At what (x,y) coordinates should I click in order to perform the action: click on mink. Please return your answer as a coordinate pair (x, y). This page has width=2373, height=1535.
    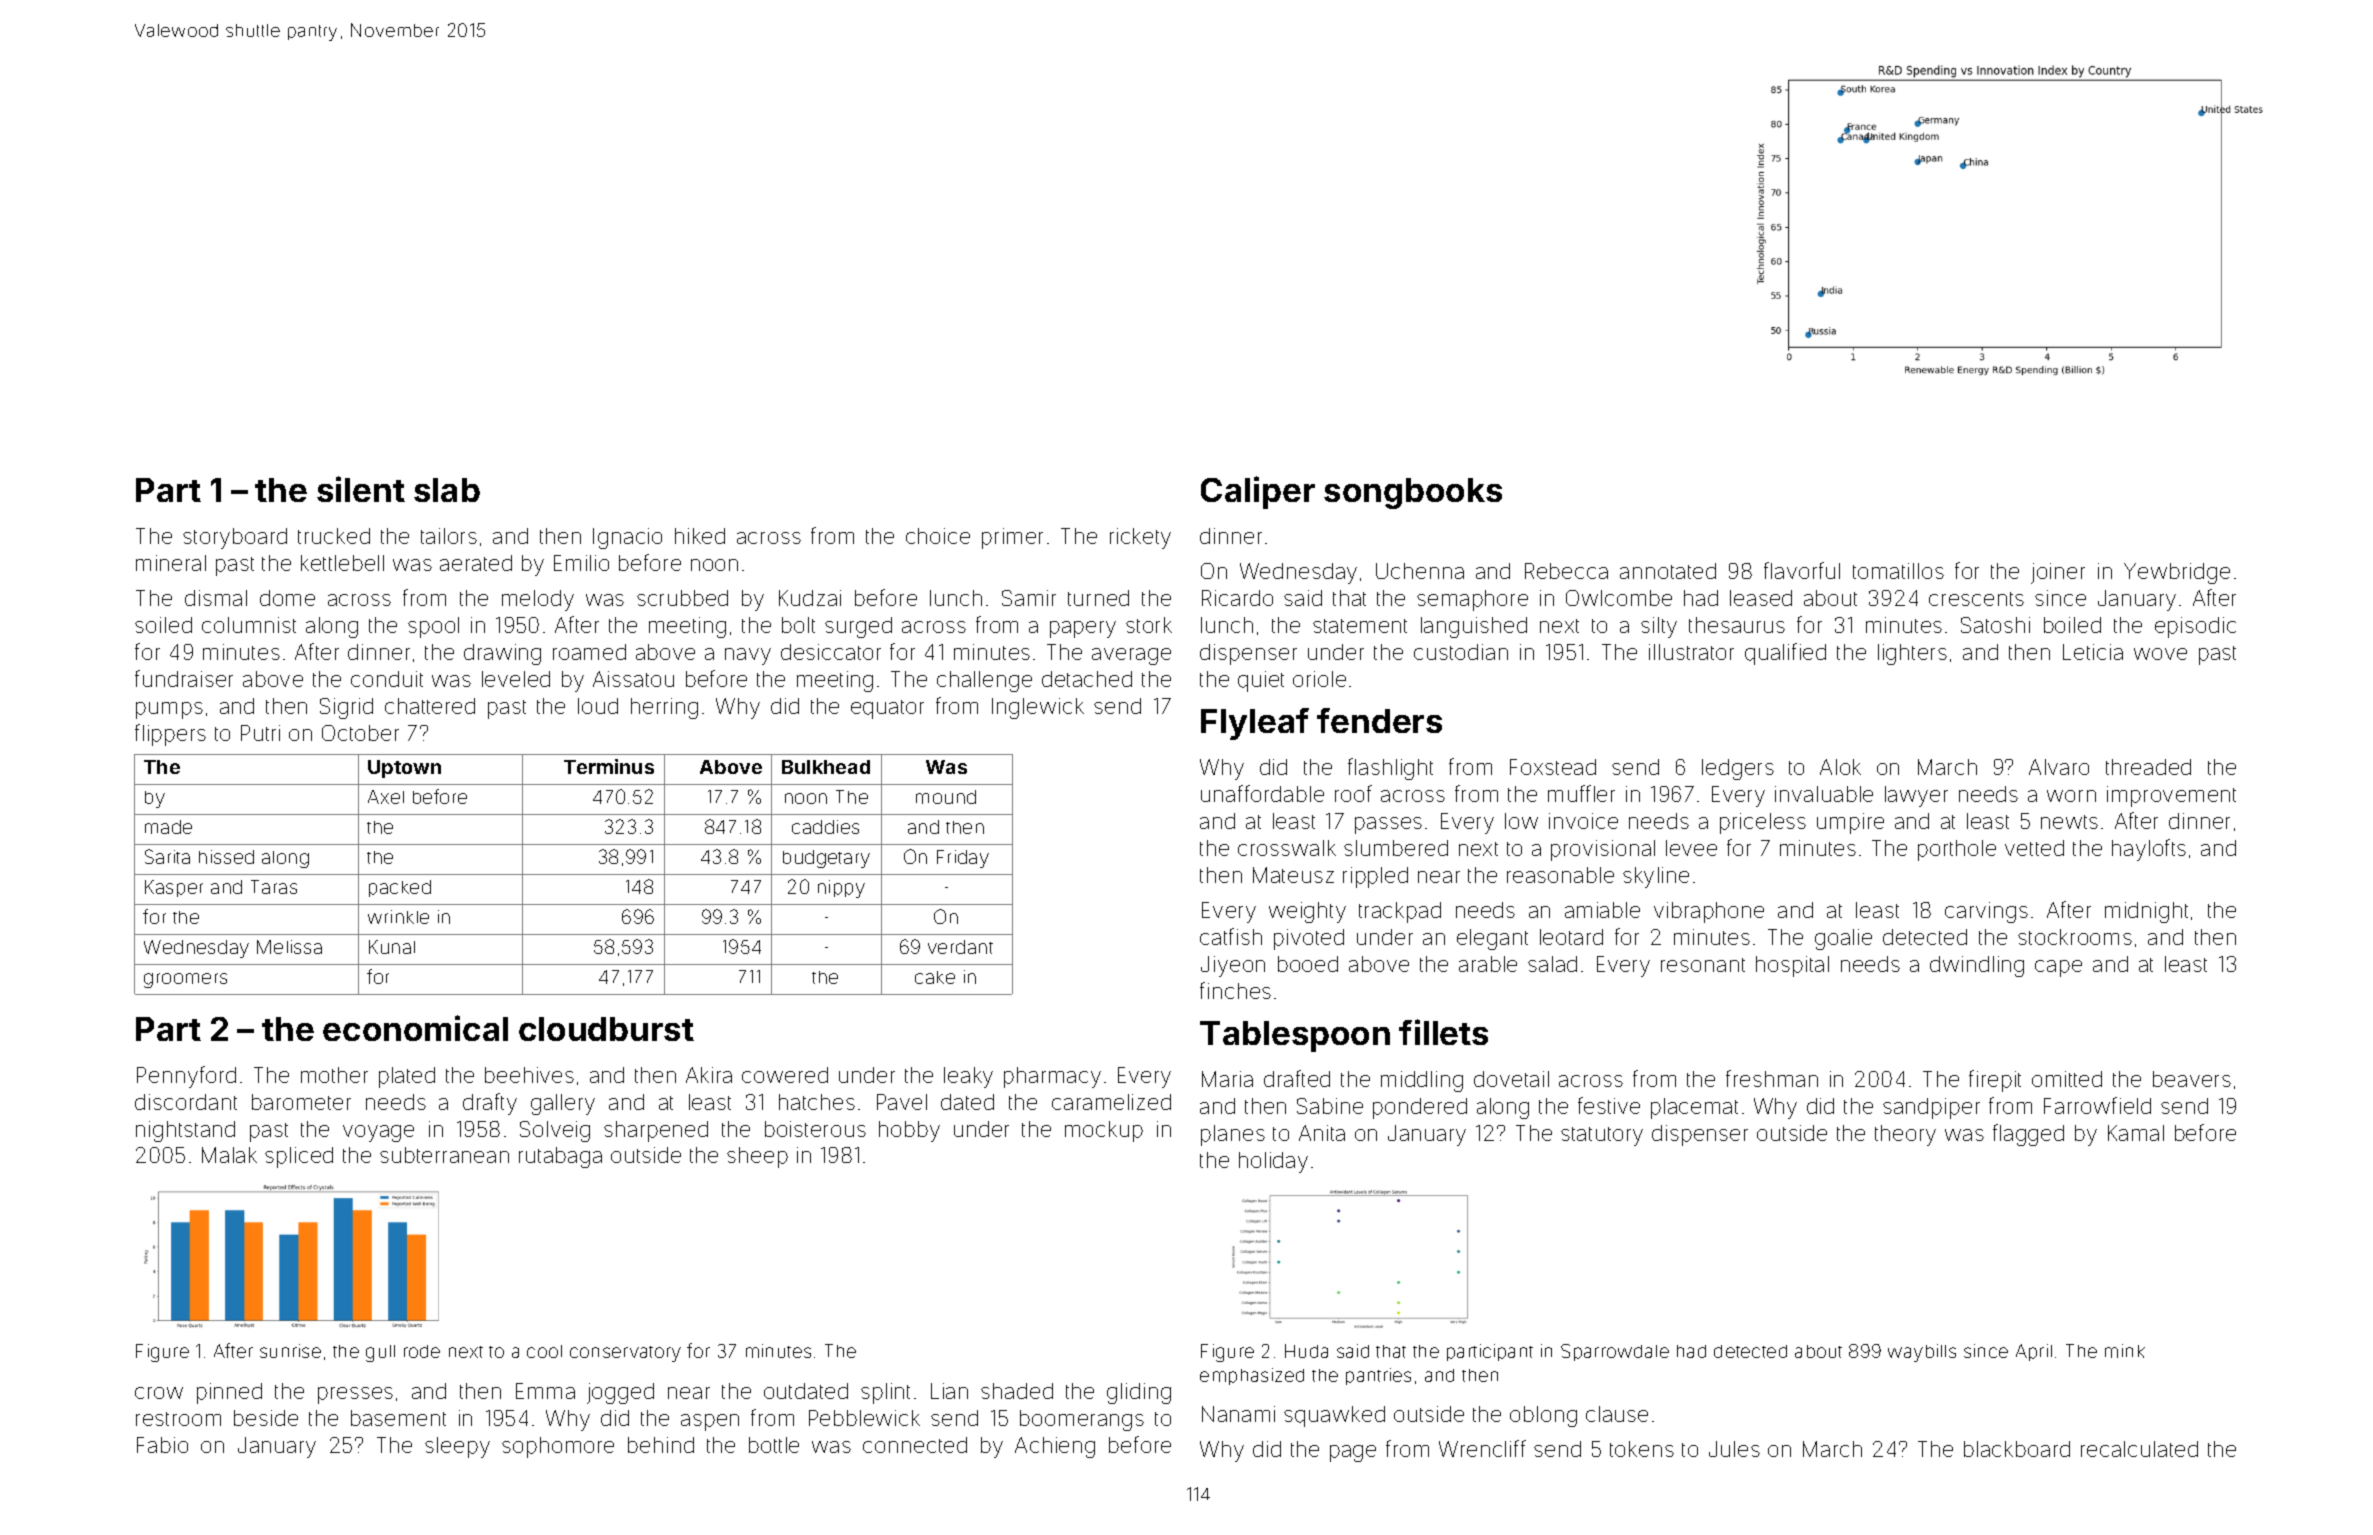
    Looking at the image, I should click on (2125, 1351).
